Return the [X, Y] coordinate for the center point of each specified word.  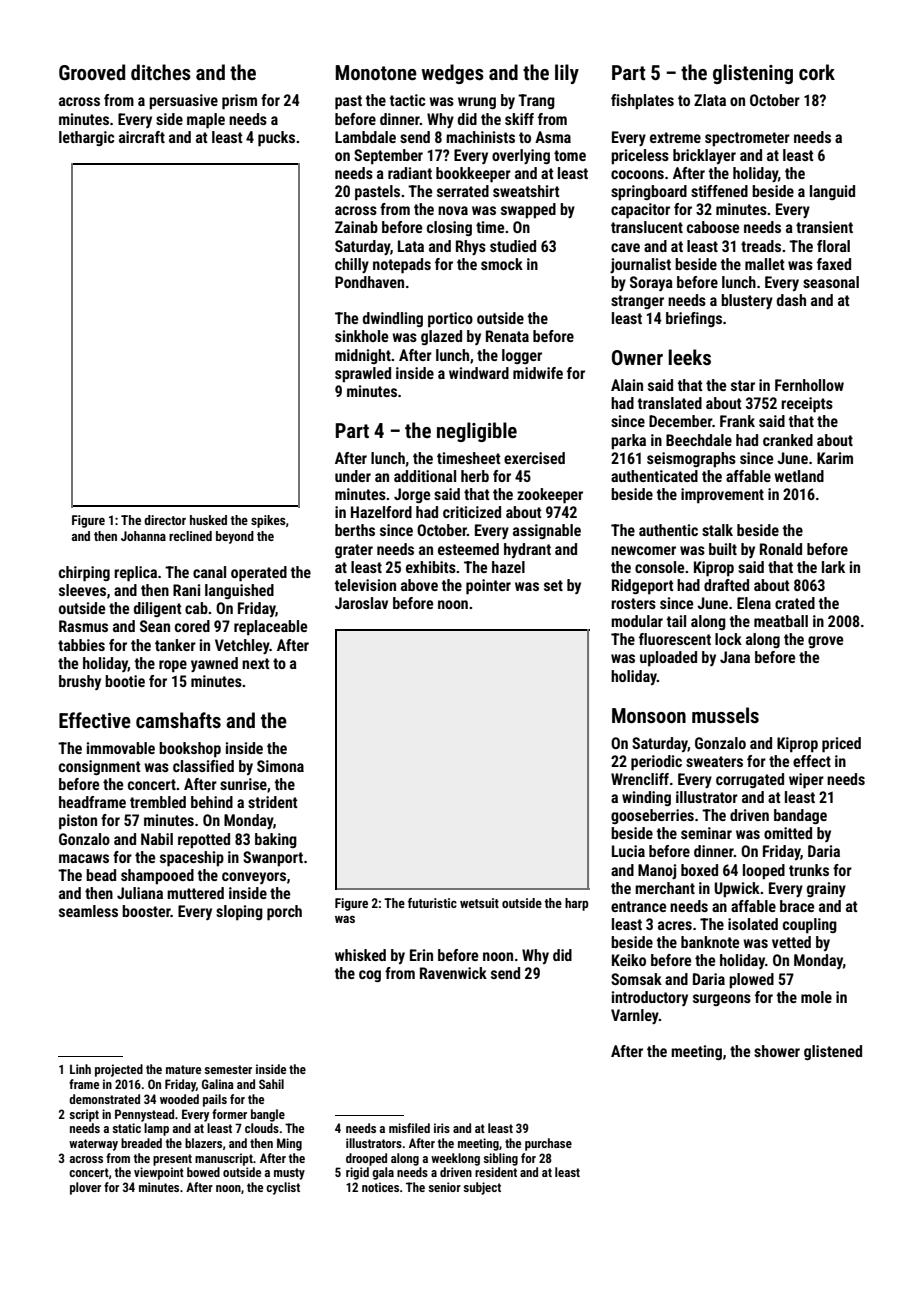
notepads [402, 266]
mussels [725, 715]
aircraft [142, 137]
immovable [121, 748]
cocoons [637, 174]
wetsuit [479, 903]
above [419, 585]
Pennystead [144, 1115]
